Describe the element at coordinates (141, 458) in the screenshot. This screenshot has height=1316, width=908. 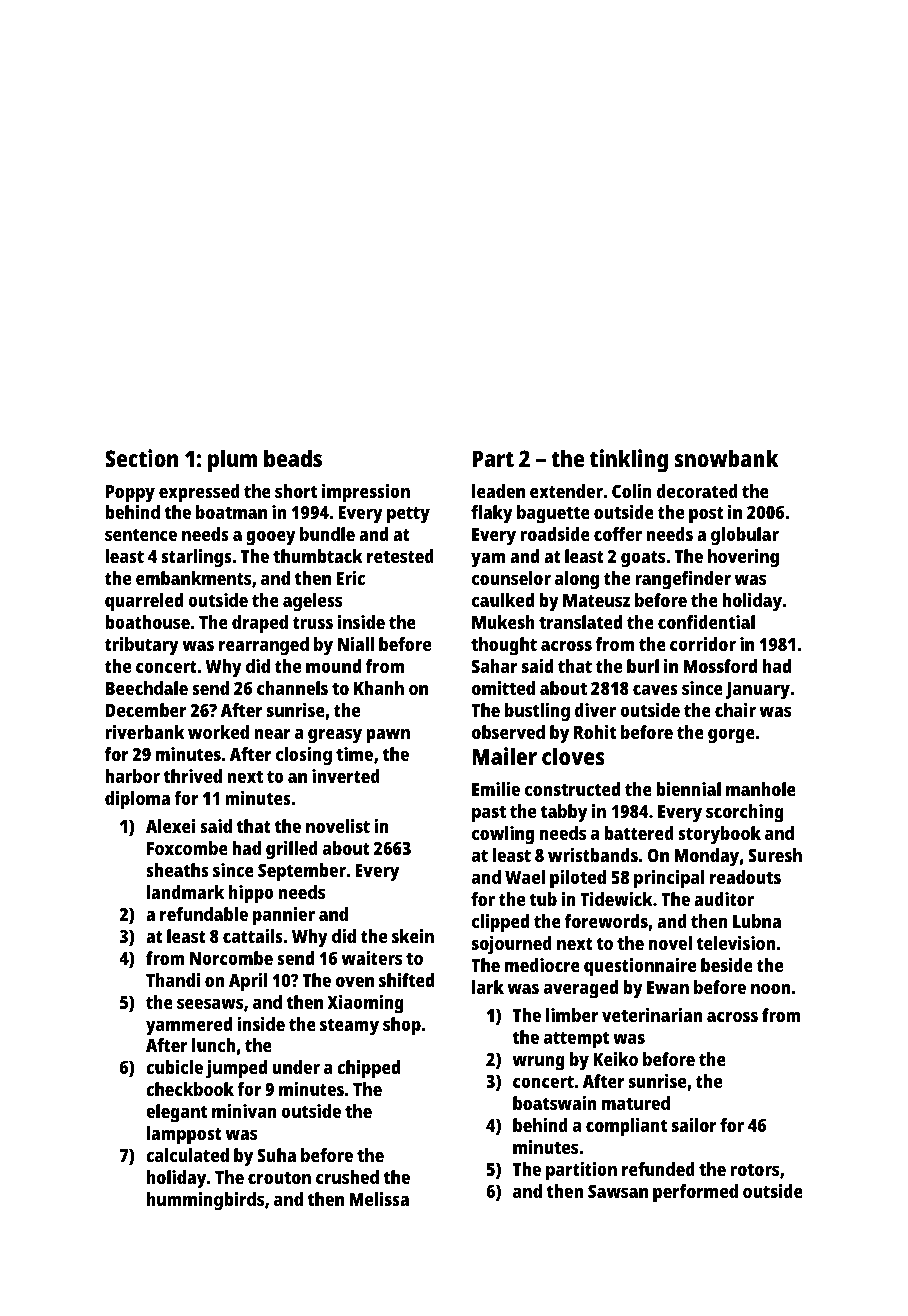
I see `Section` at that location.
